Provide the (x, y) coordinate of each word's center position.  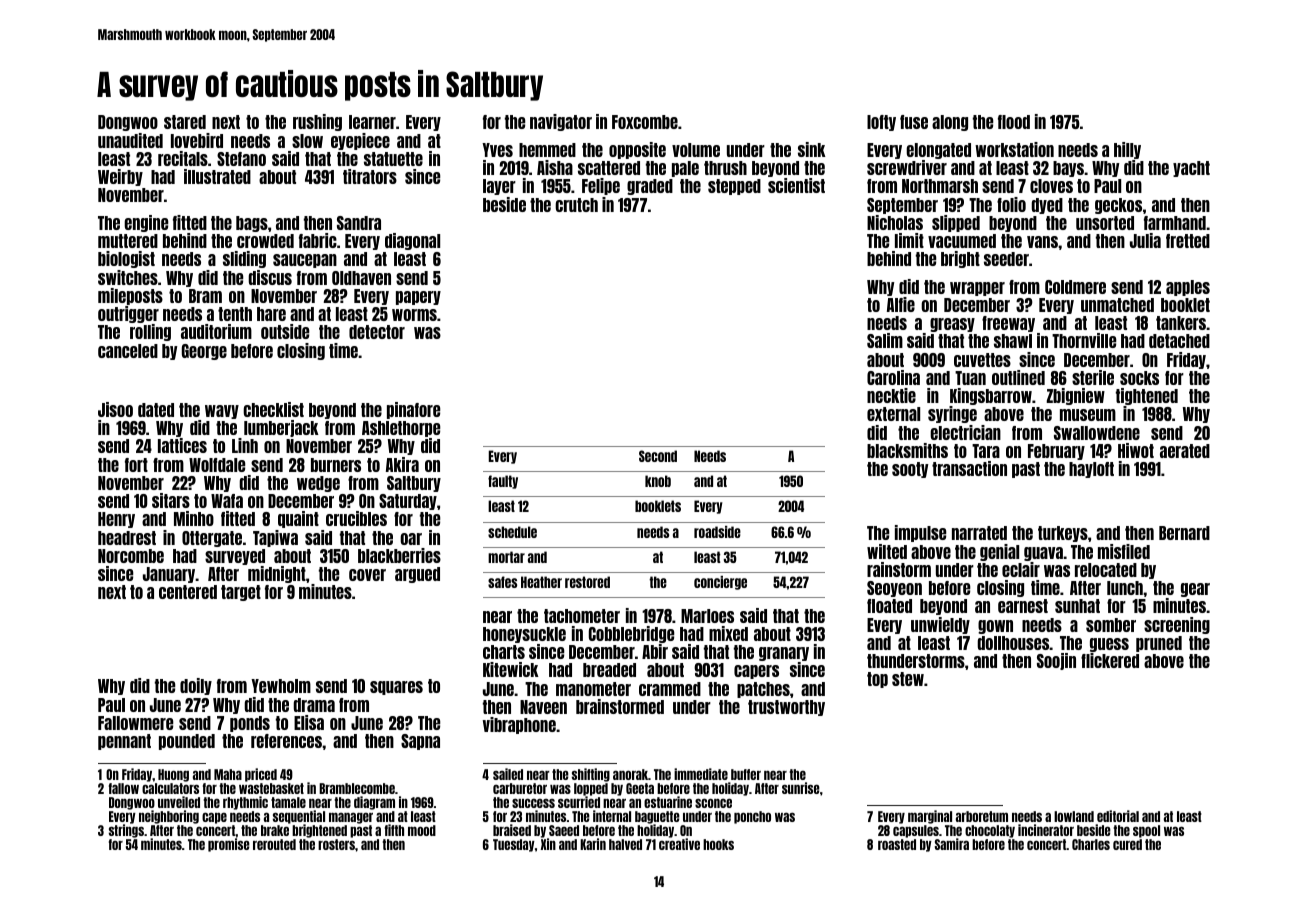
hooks (718, 844)
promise (229, 845)
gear (1195, 590)
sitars (171, 500)
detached (1179, 341)
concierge (720, 583)
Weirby (120, 177)
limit (909, 240)
